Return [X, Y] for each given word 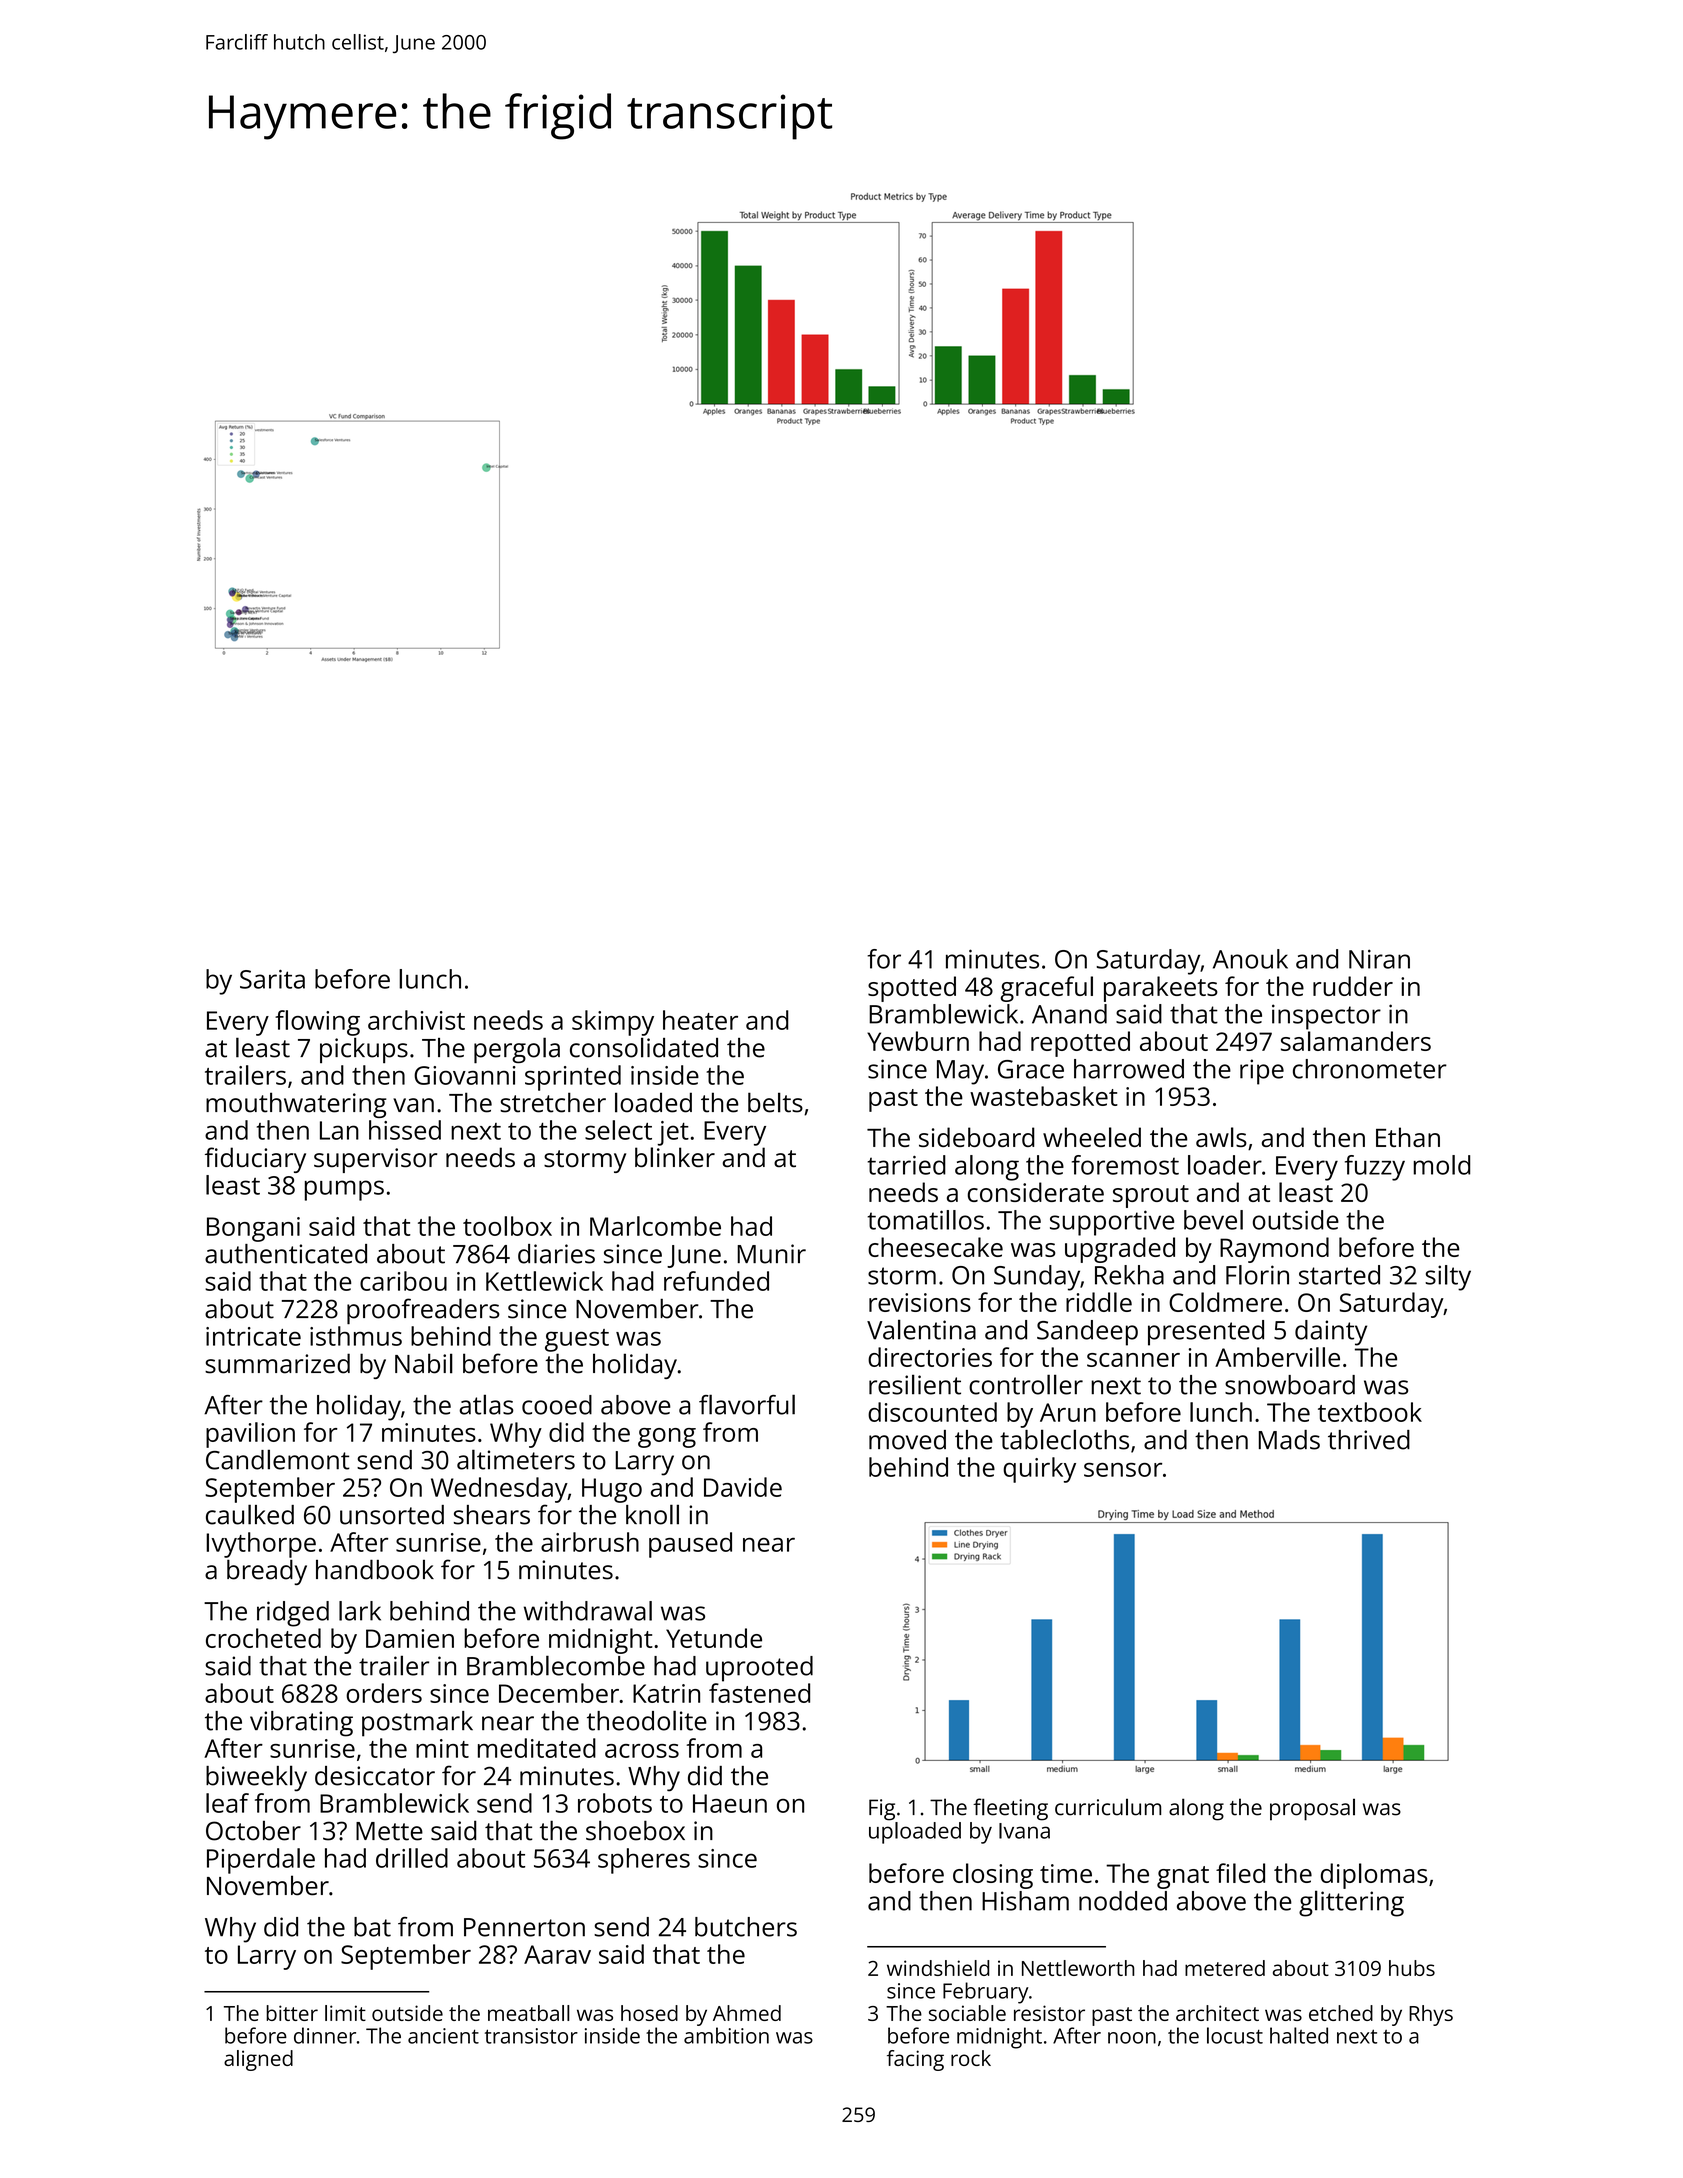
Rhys [1431, 2015]
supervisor [375, 1160]
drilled [412, 1858]
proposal [1312, 1810]
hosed [649, 2013]
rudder [1353, 986]
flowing [317, 1023]
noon [1132, 2038]
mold [1442, 1165]
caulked [250, 1514]
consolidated [644, 1047]
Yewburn [918, 1041]
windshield [938, 1968]
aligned [258, 2060]
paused [690, 1545]
